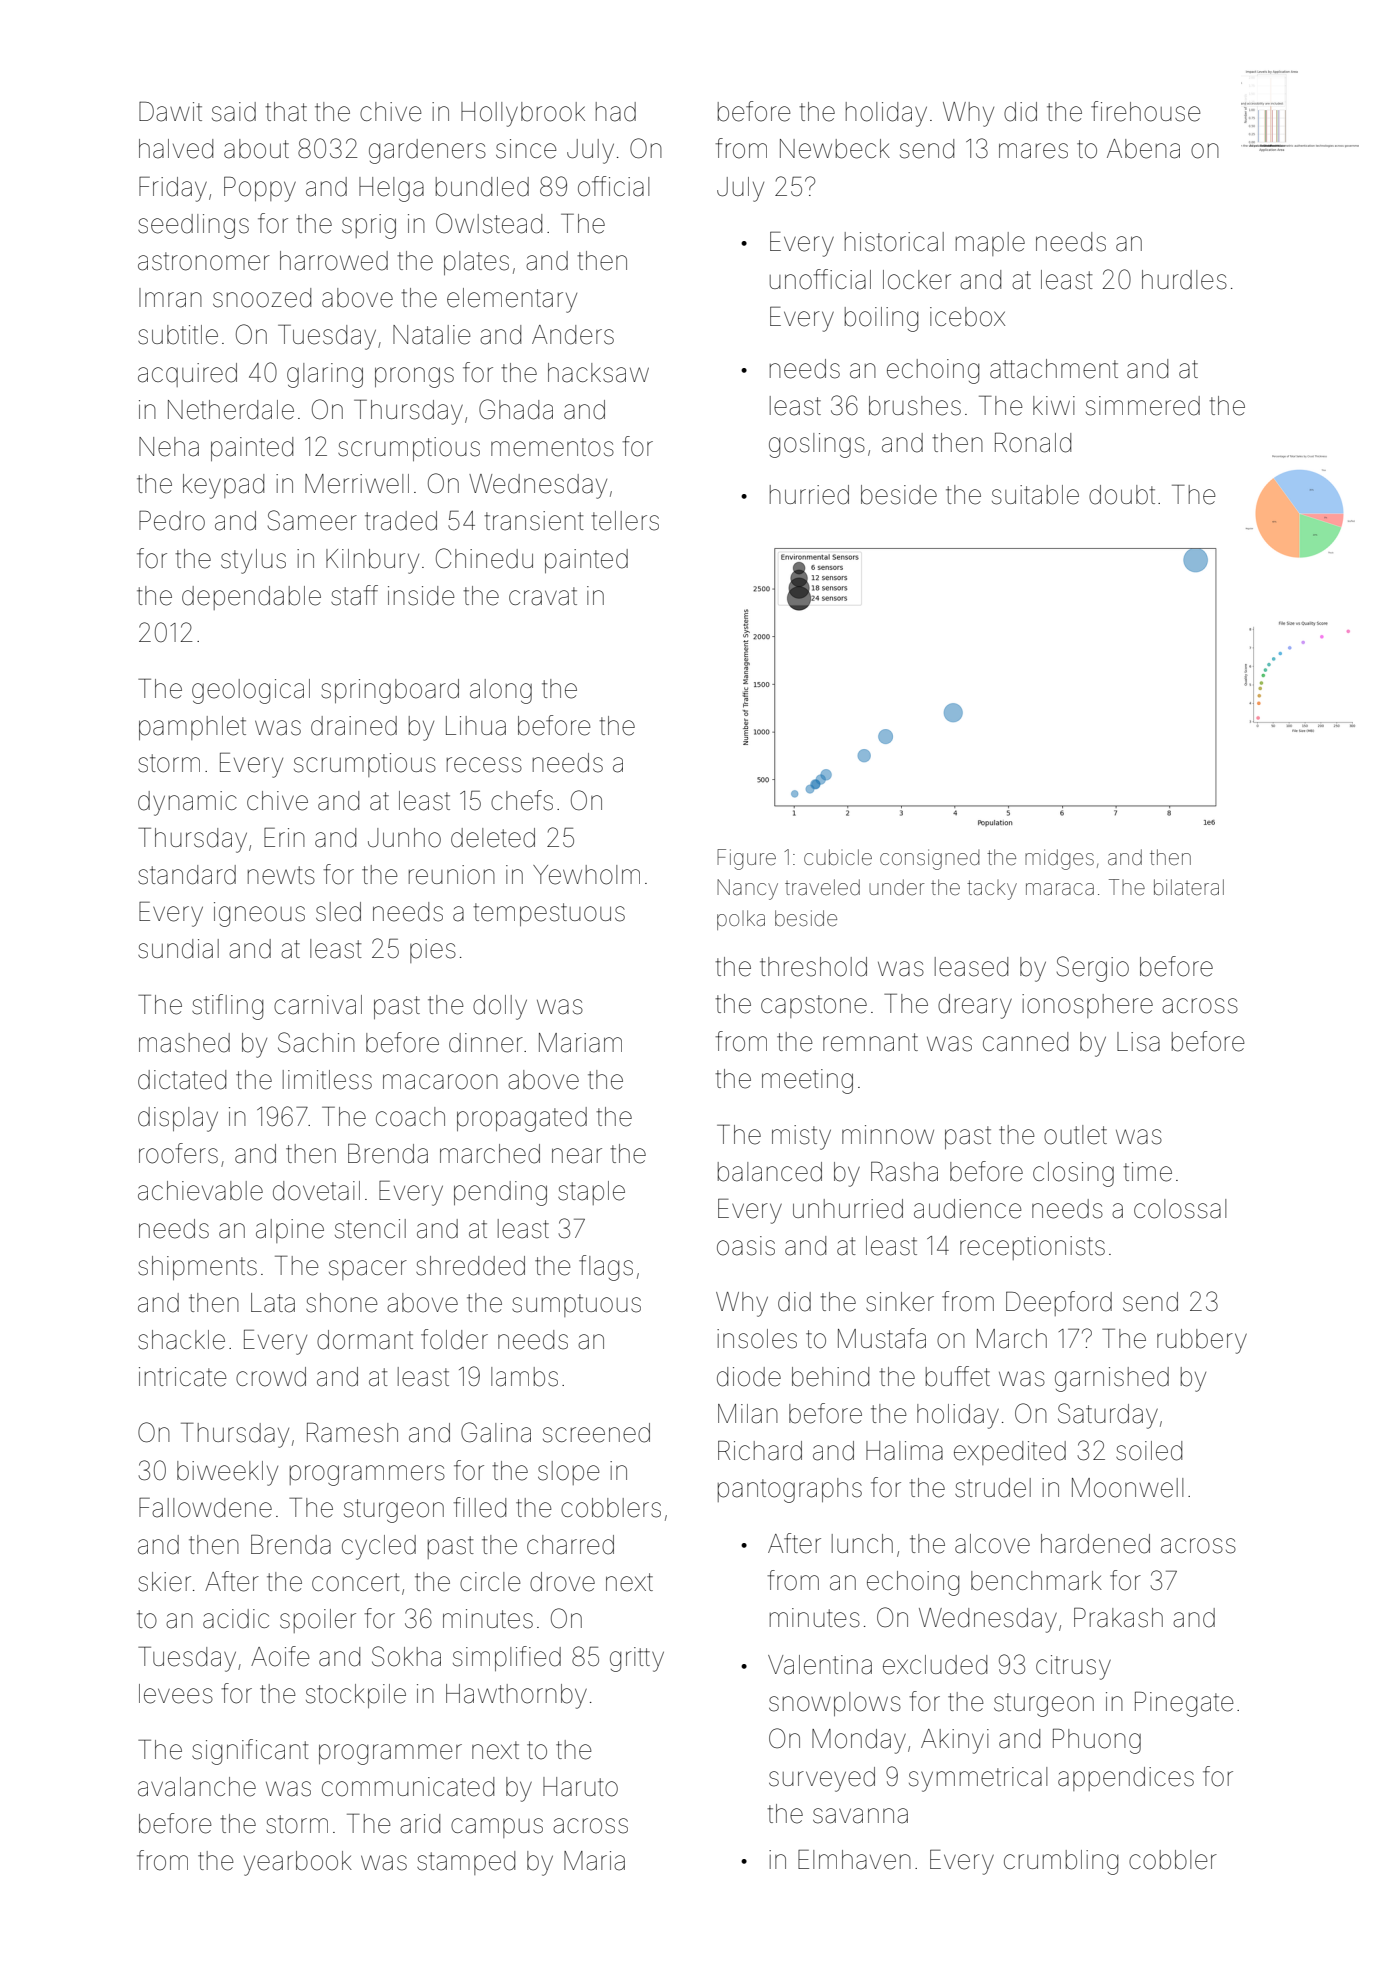  Describe the element at coordinates (838, 857) in the page. I see `cubicle` at that location.
